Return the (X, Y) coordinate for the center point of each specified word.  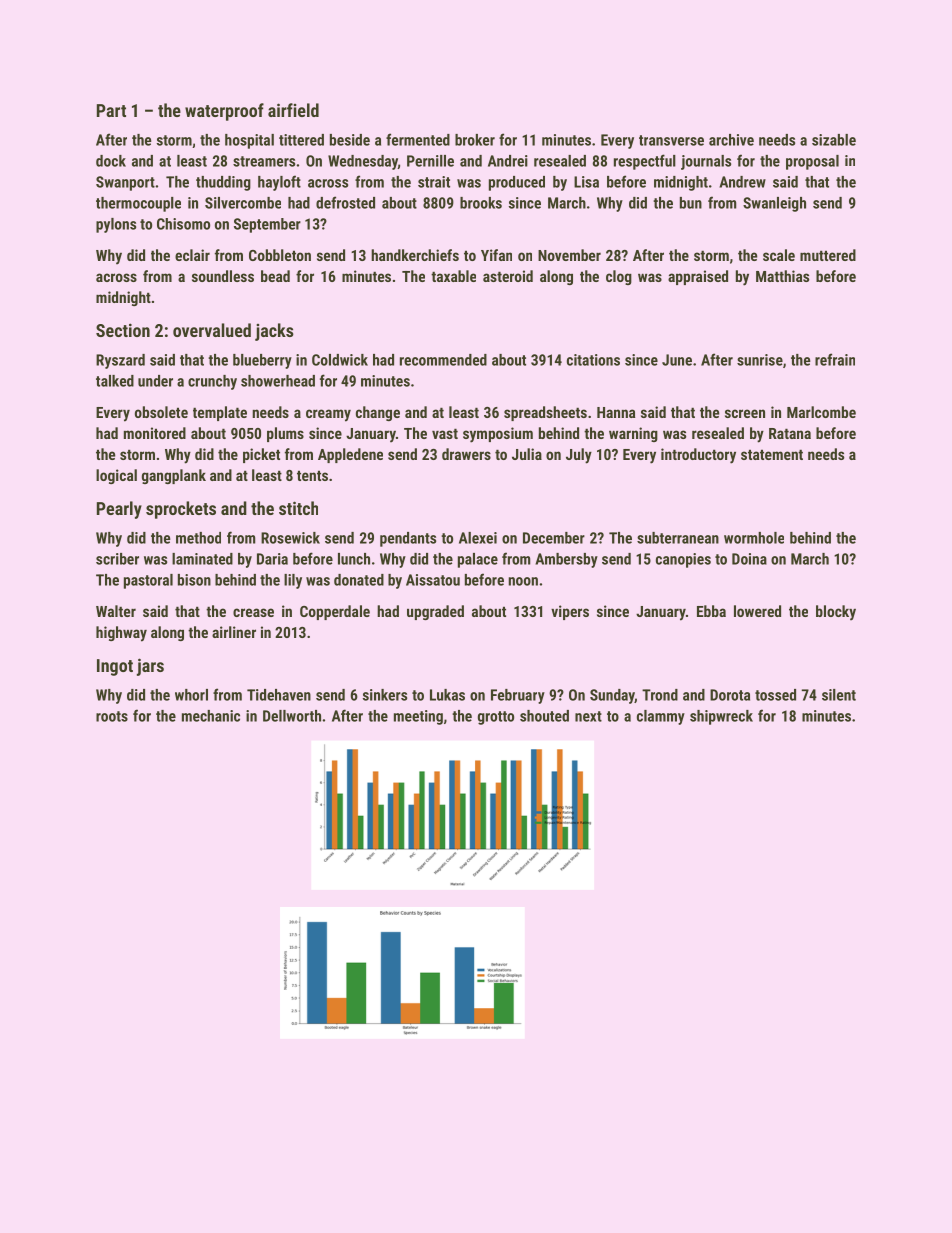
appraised (698, 277)
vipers (570, 612)
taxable (453, 276)
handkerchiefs (415, 255)
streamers (264, 161)
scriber (117, 559)
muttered (828, 255)
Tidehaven (279, 695)
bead (275, 276)
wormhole (754, 538)
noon (523, 581)
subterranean (678, 538)
